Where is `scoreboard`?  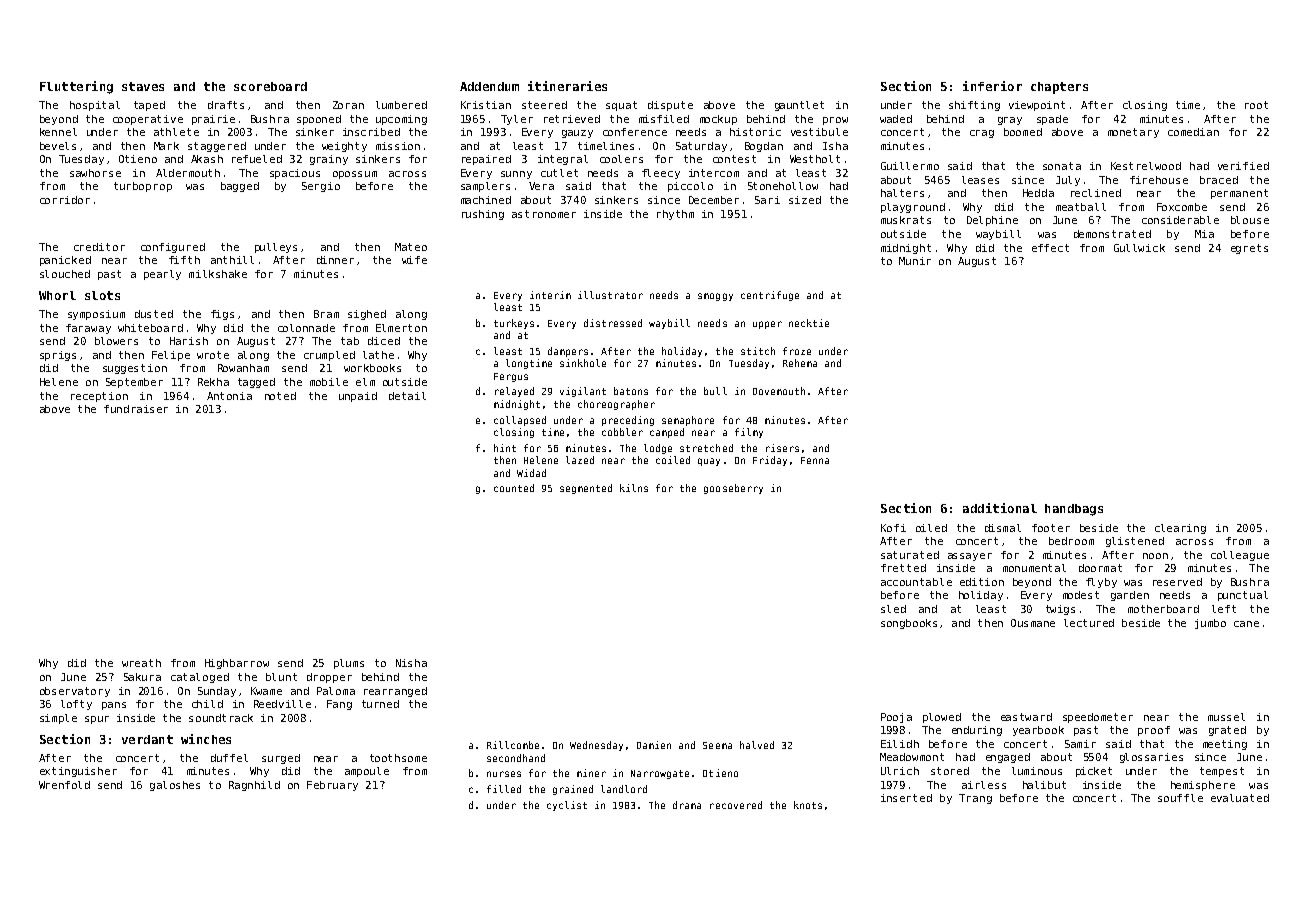 scoreboard is located at coordinates (270, 86).
